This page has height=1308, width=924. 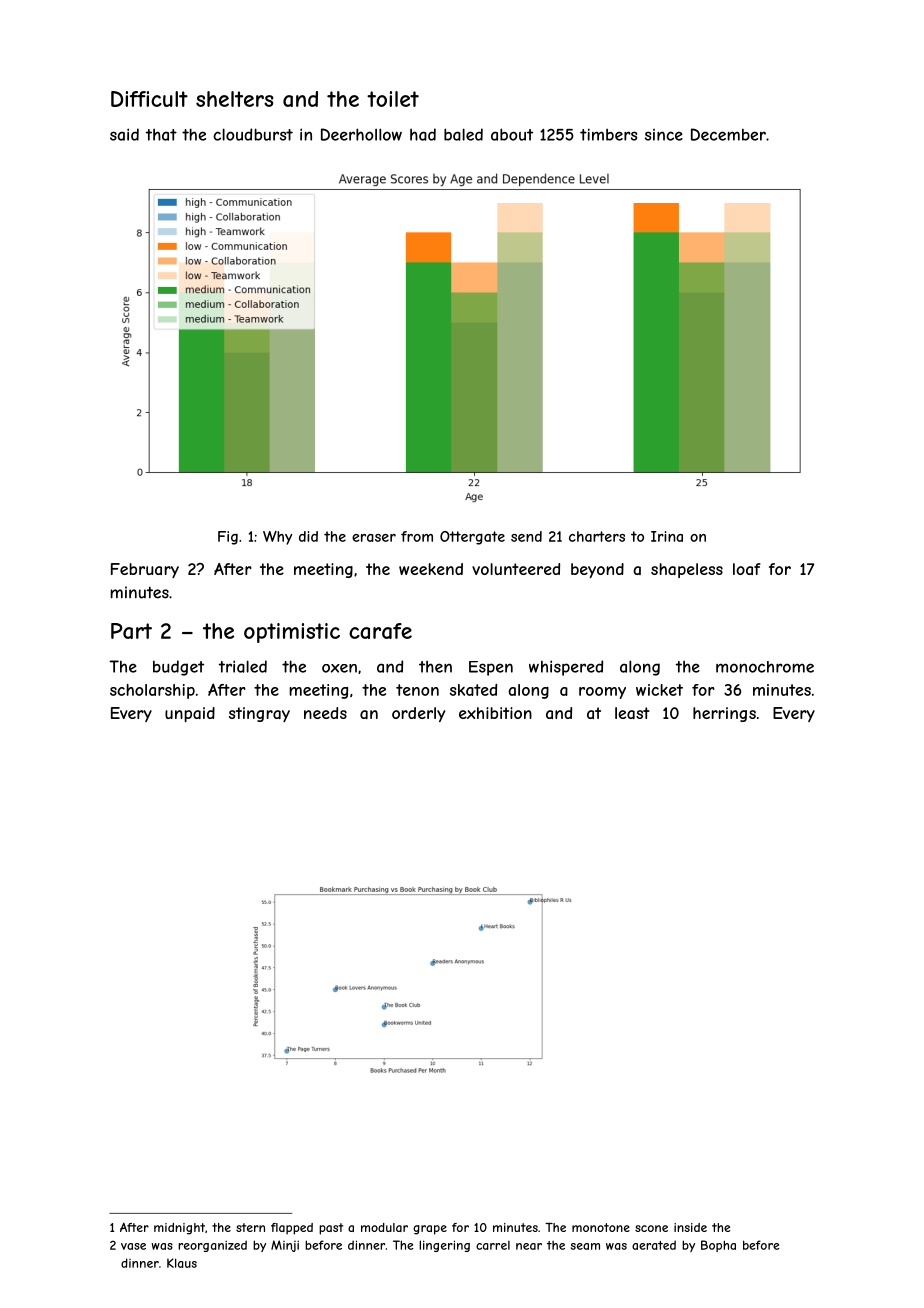 What do you see at coordinates (667, 536) in the page?
I see `Irina` at bounding box center [667, 536].
